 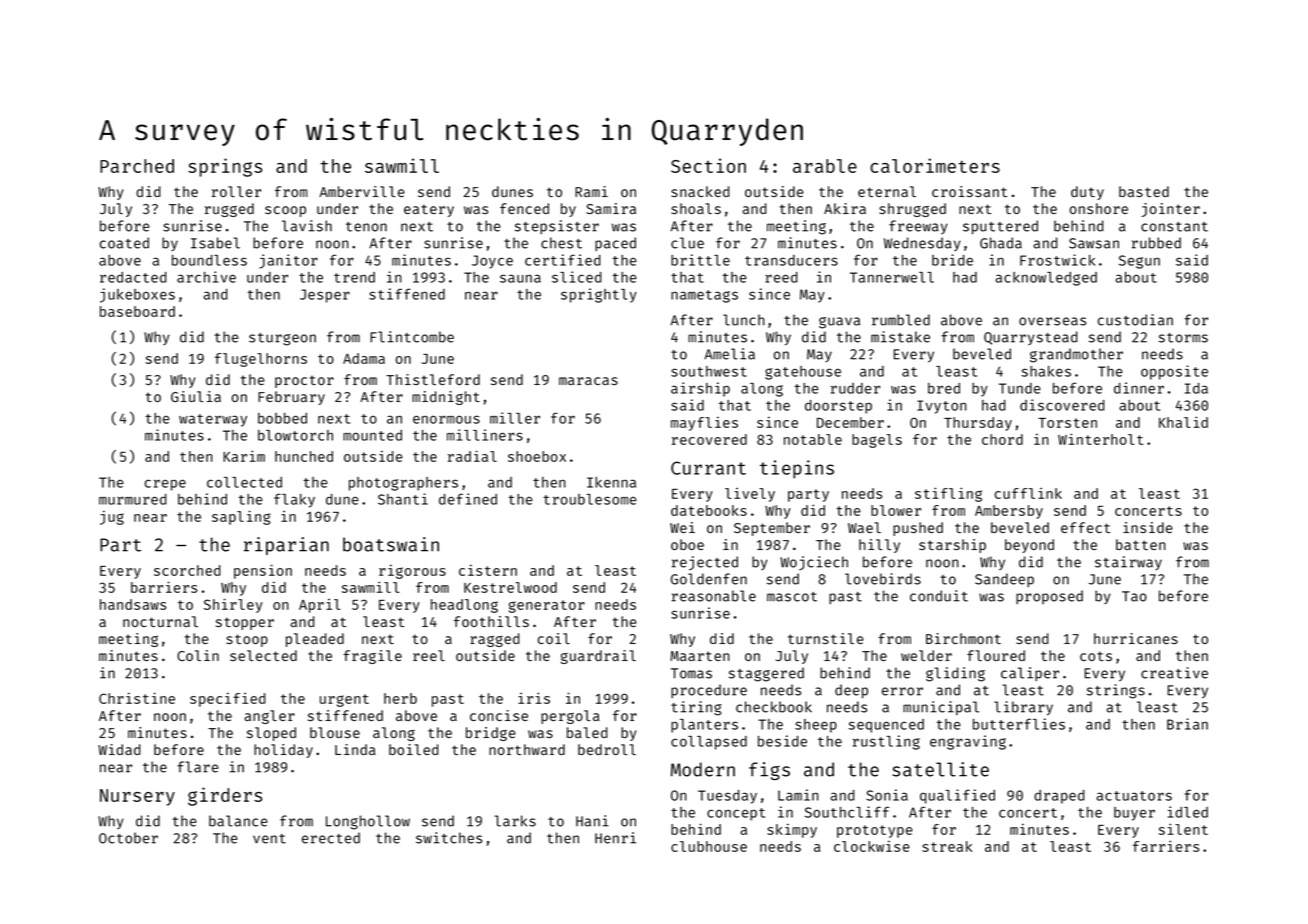 I want to click on Section, so click(x=708, y=165).
